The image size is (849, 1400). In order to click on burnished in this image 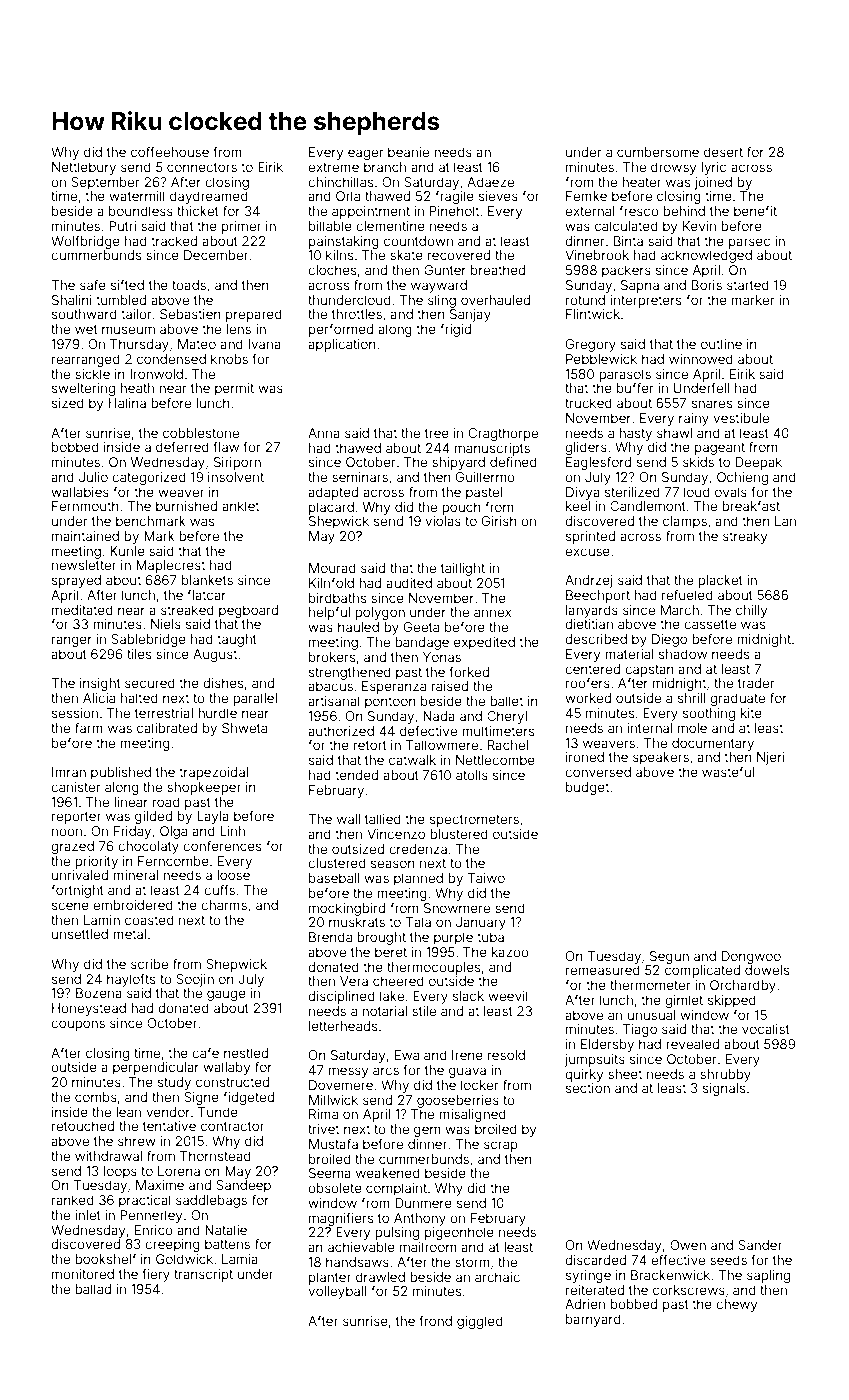, I will do `click(186, 506)`.
